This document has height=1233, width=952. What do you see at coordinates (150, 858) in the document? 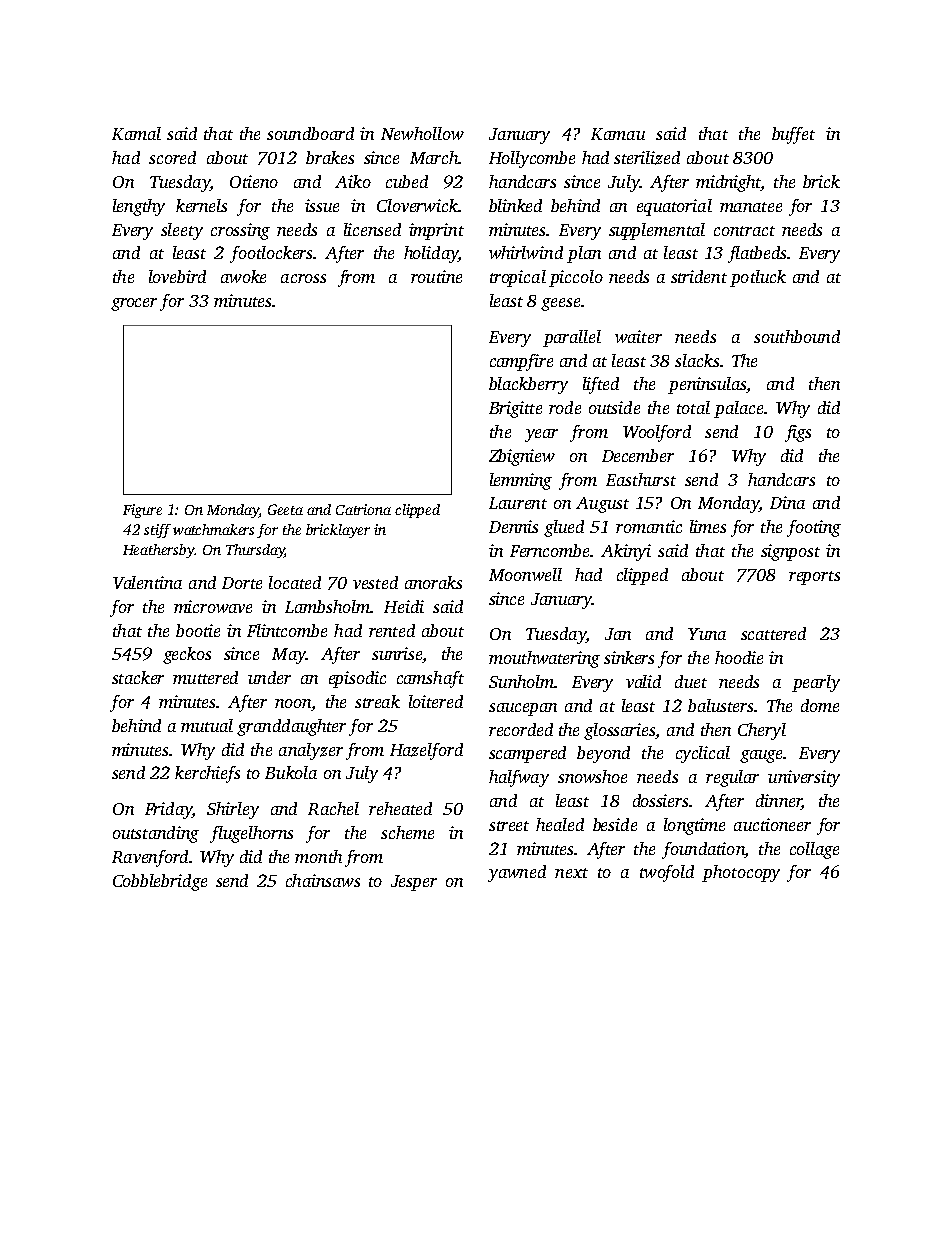
I see `Ravenford` at bounding box center [150, 858].
